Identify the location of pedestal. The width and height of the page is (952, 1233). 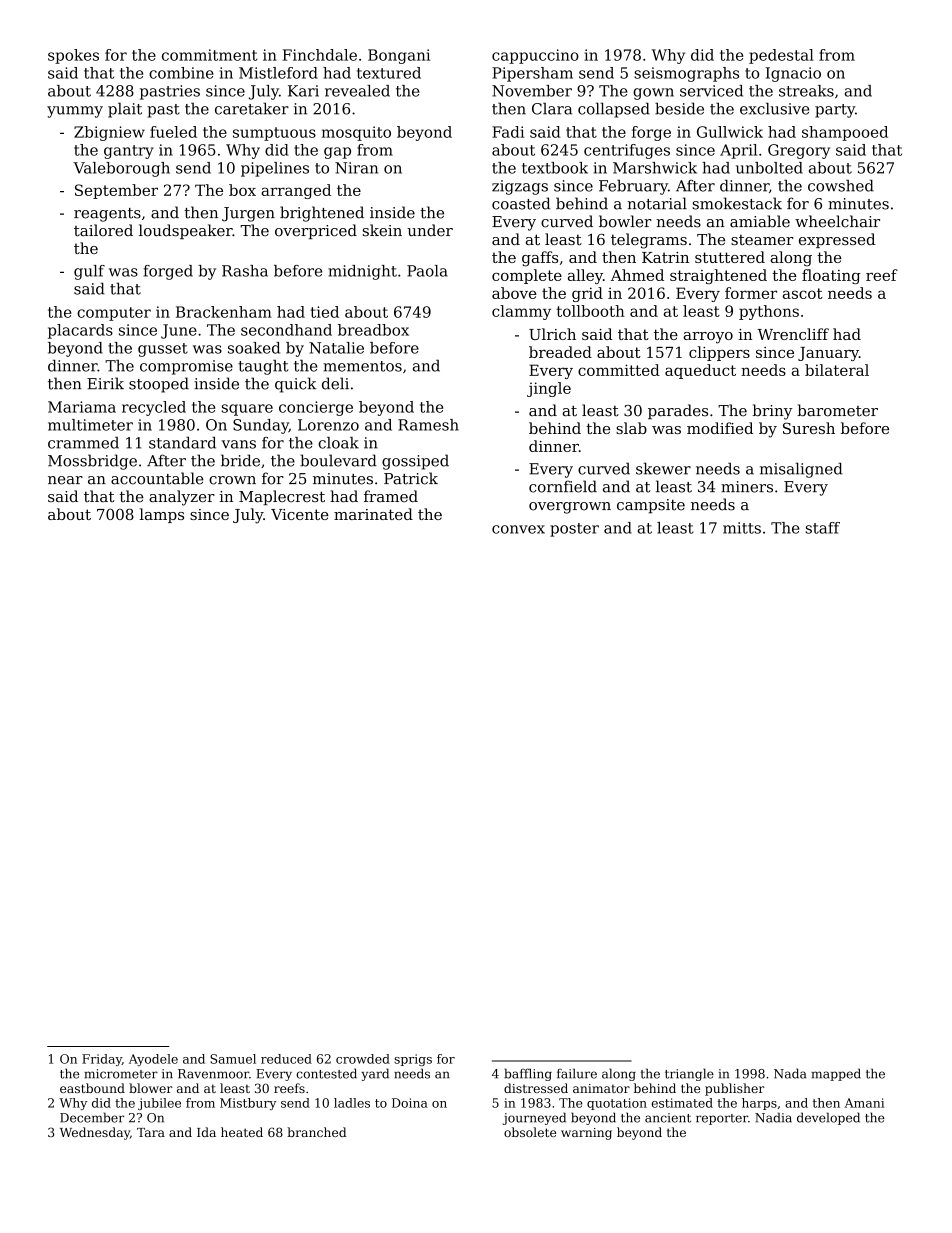
(781, 56).
